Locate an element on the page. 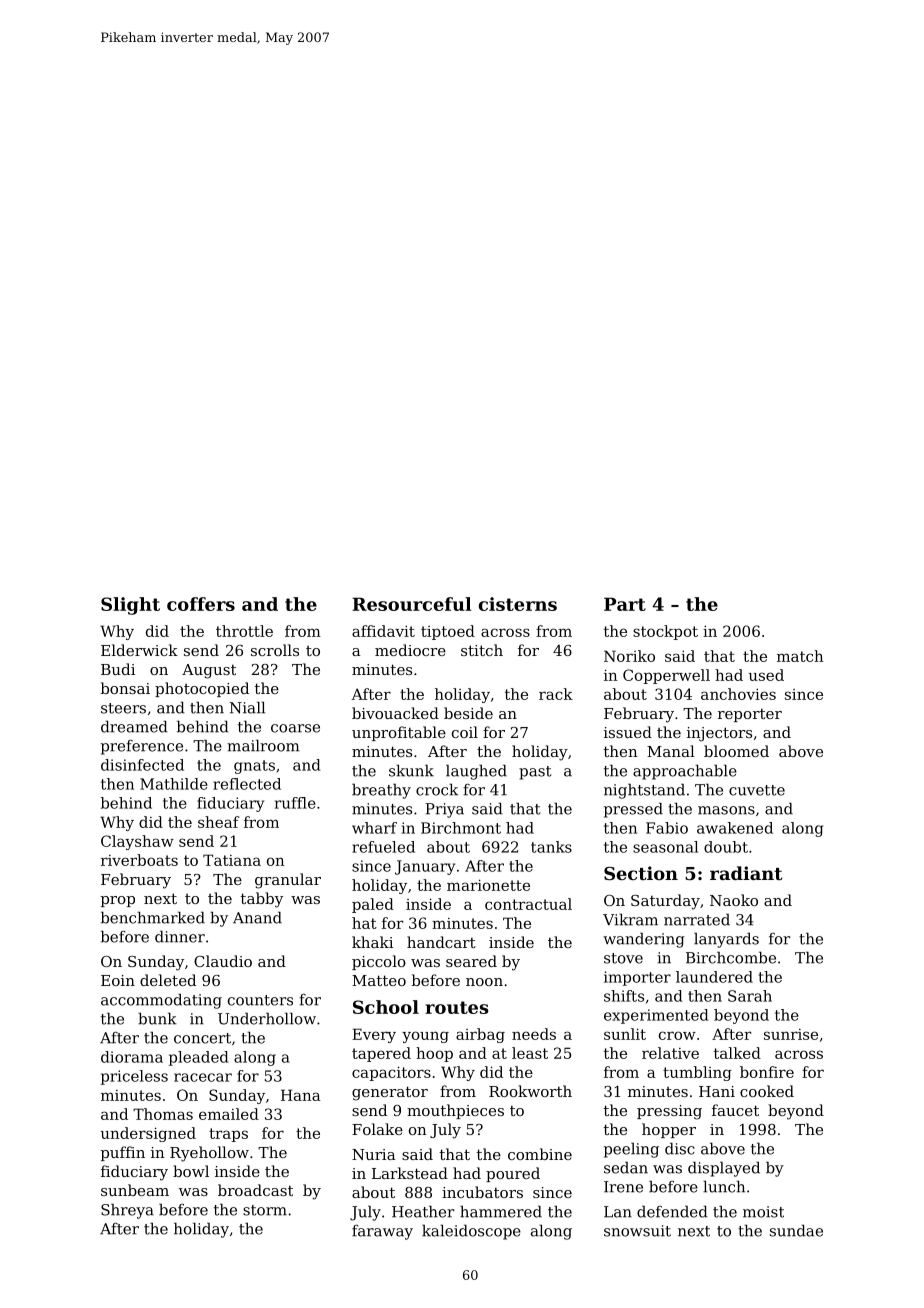 This image has width=924, height=1308. preference is located at coordinates (142, 747).
